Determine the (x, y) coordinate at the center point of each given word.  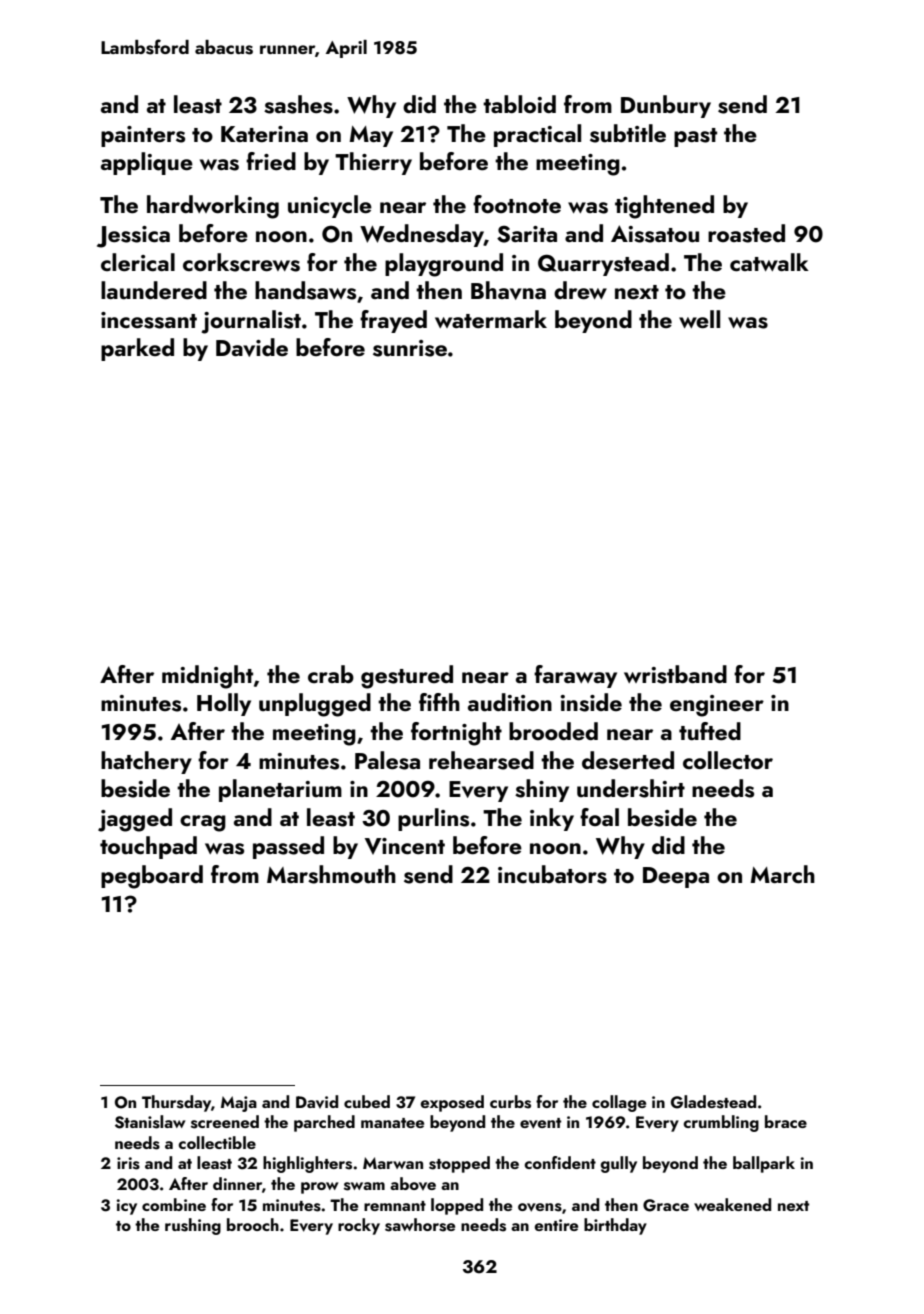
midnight (207, 677)
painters (143, 136)
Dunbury (666, 106)
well (699, 319)
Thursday (176, 1103)
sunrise (410, 348)
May (371, 136)
